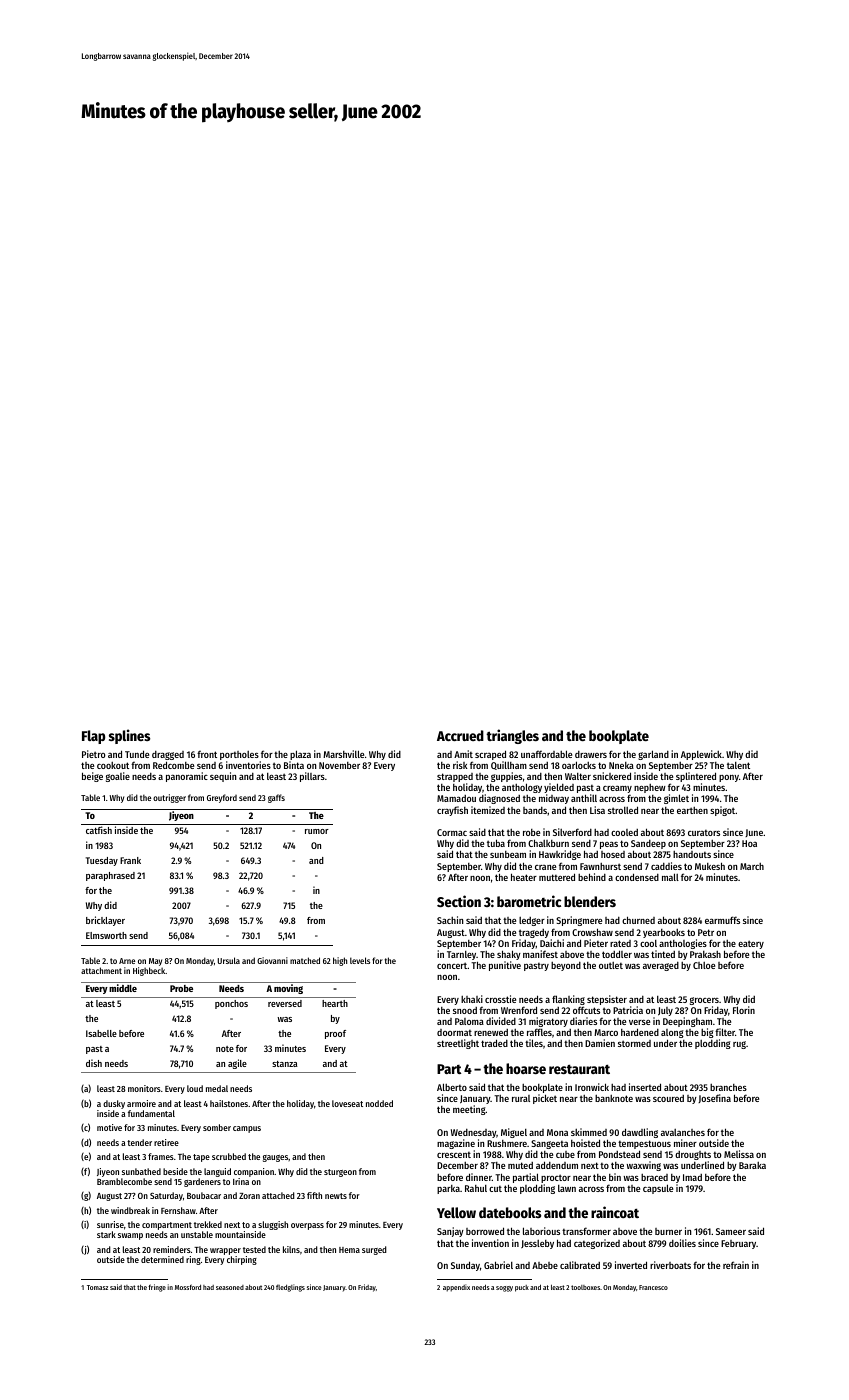 This page has width=849, height=1400. I want to click on burner, so click(668, 1231).
